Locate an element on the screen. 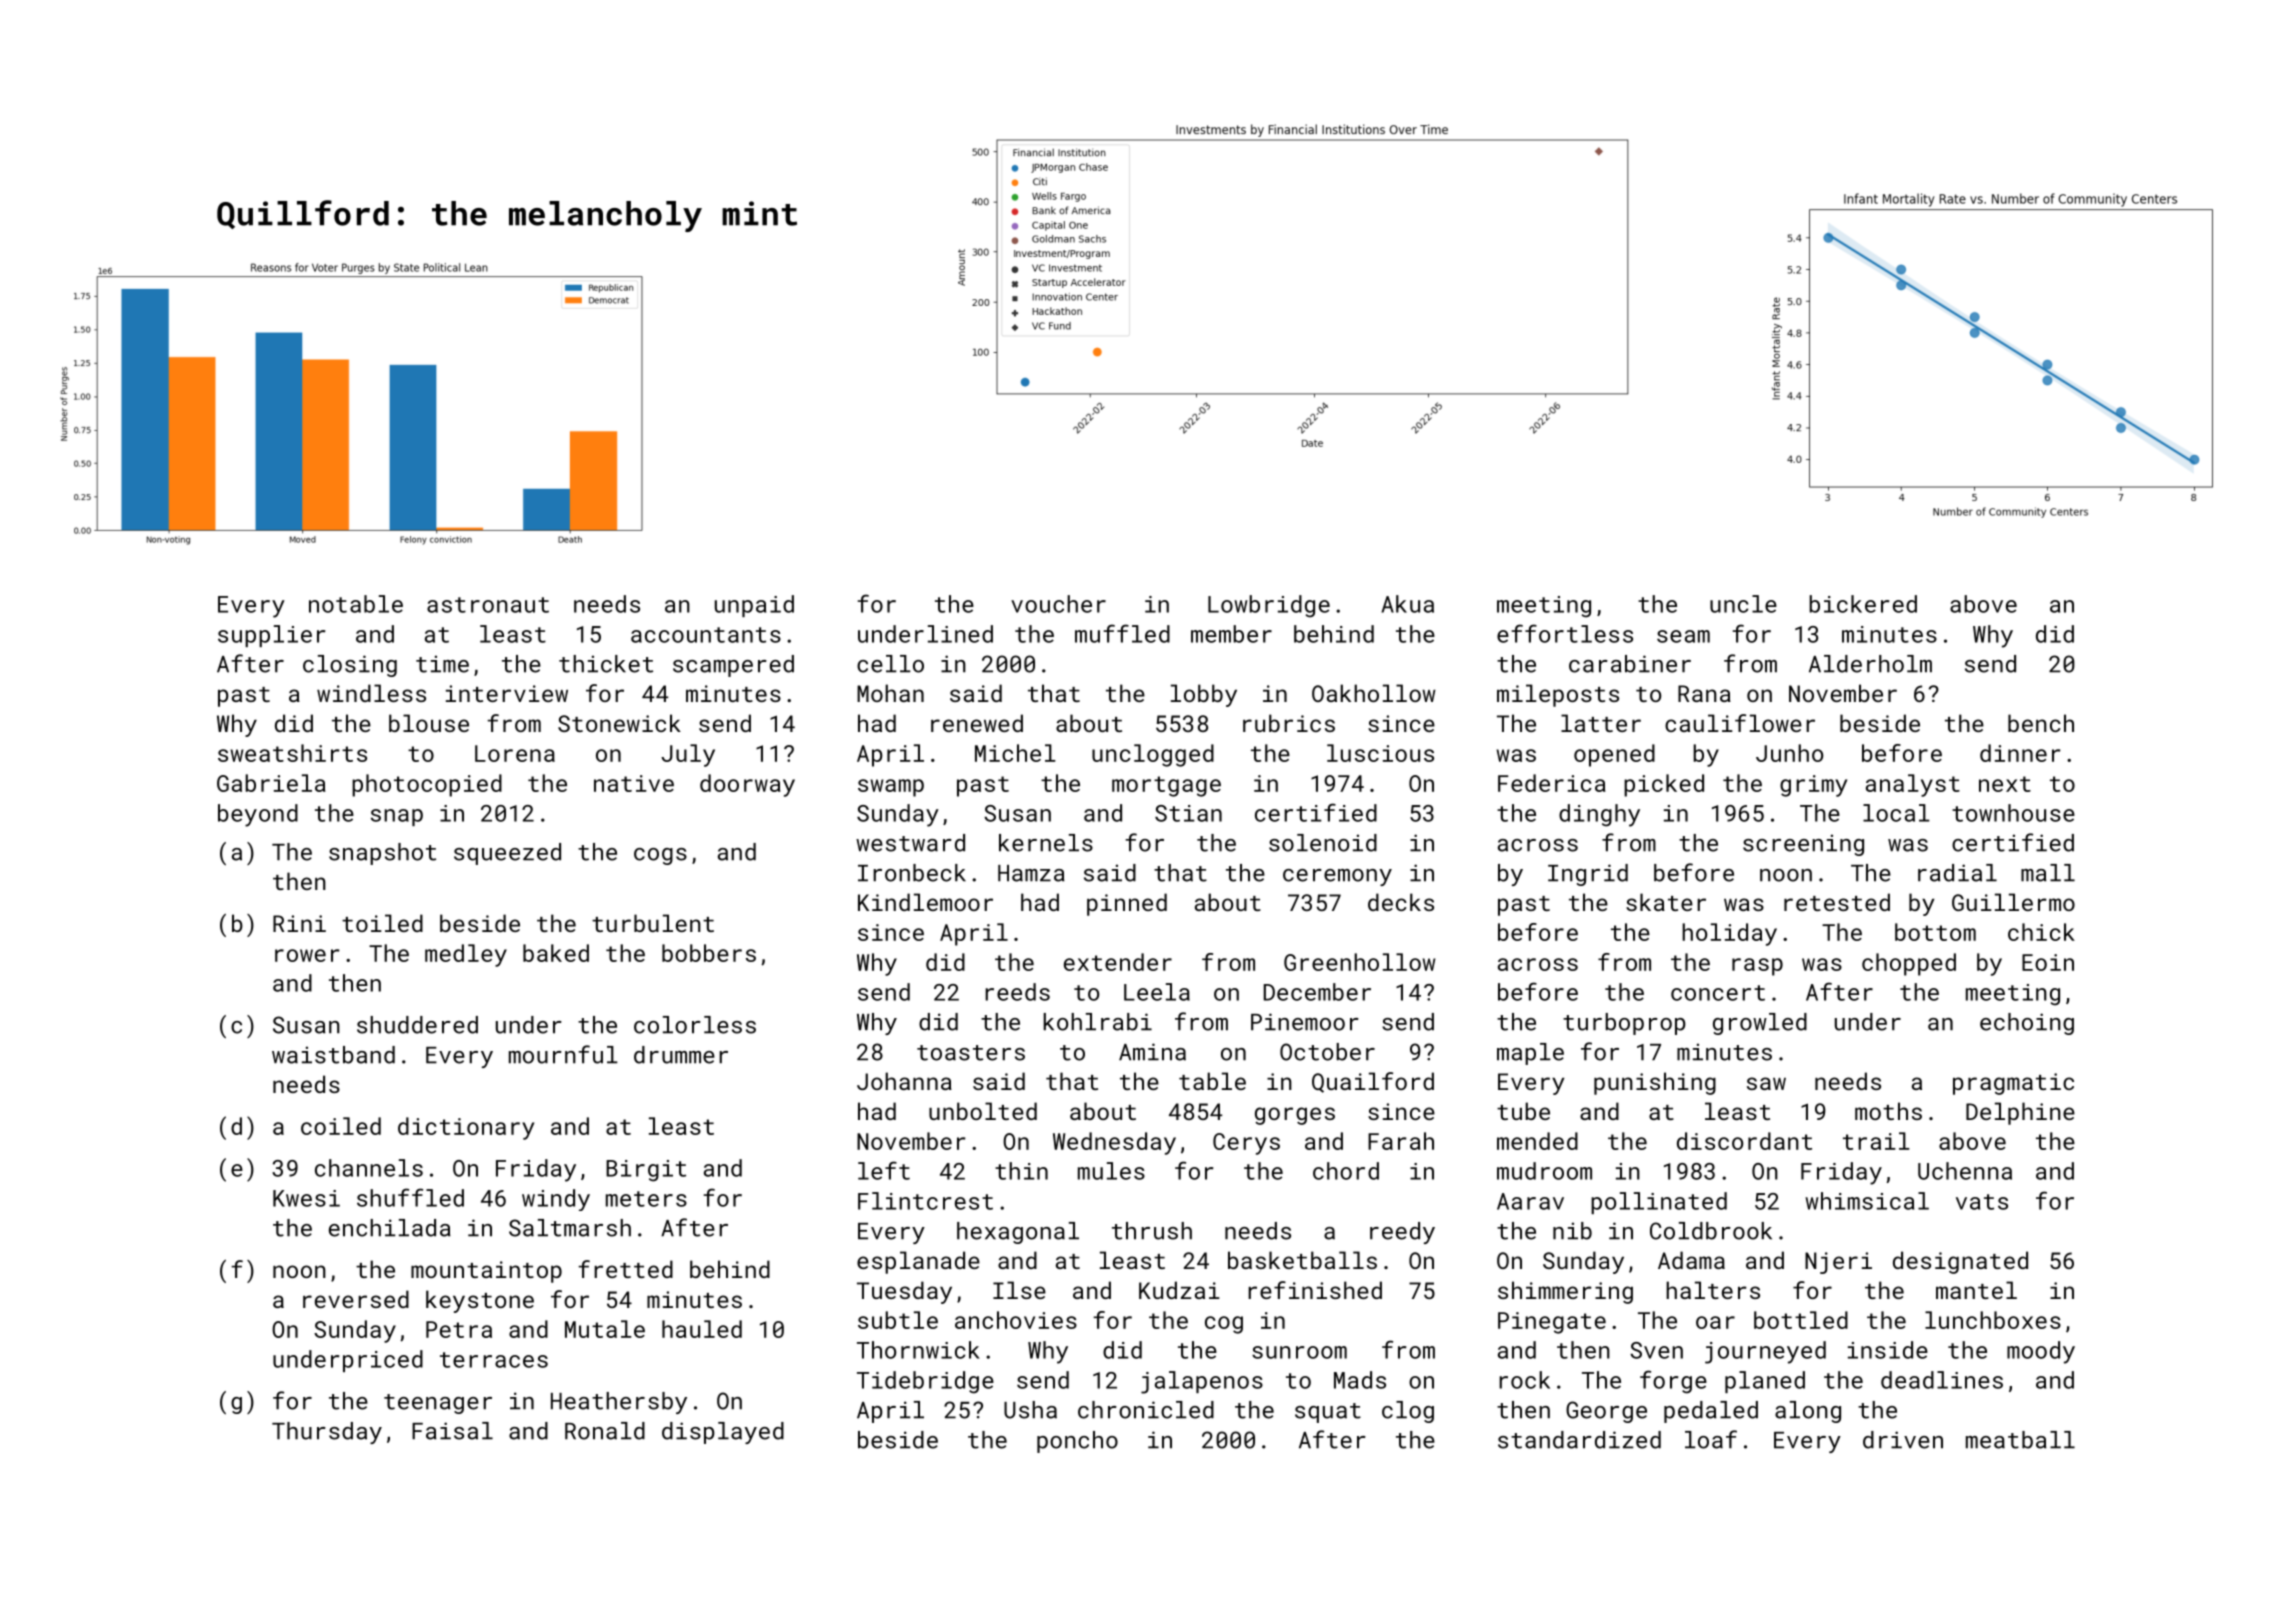 The height and width of the screenshot is (1620, 2292). Quailford is located at coordinates (1373, 1082).
